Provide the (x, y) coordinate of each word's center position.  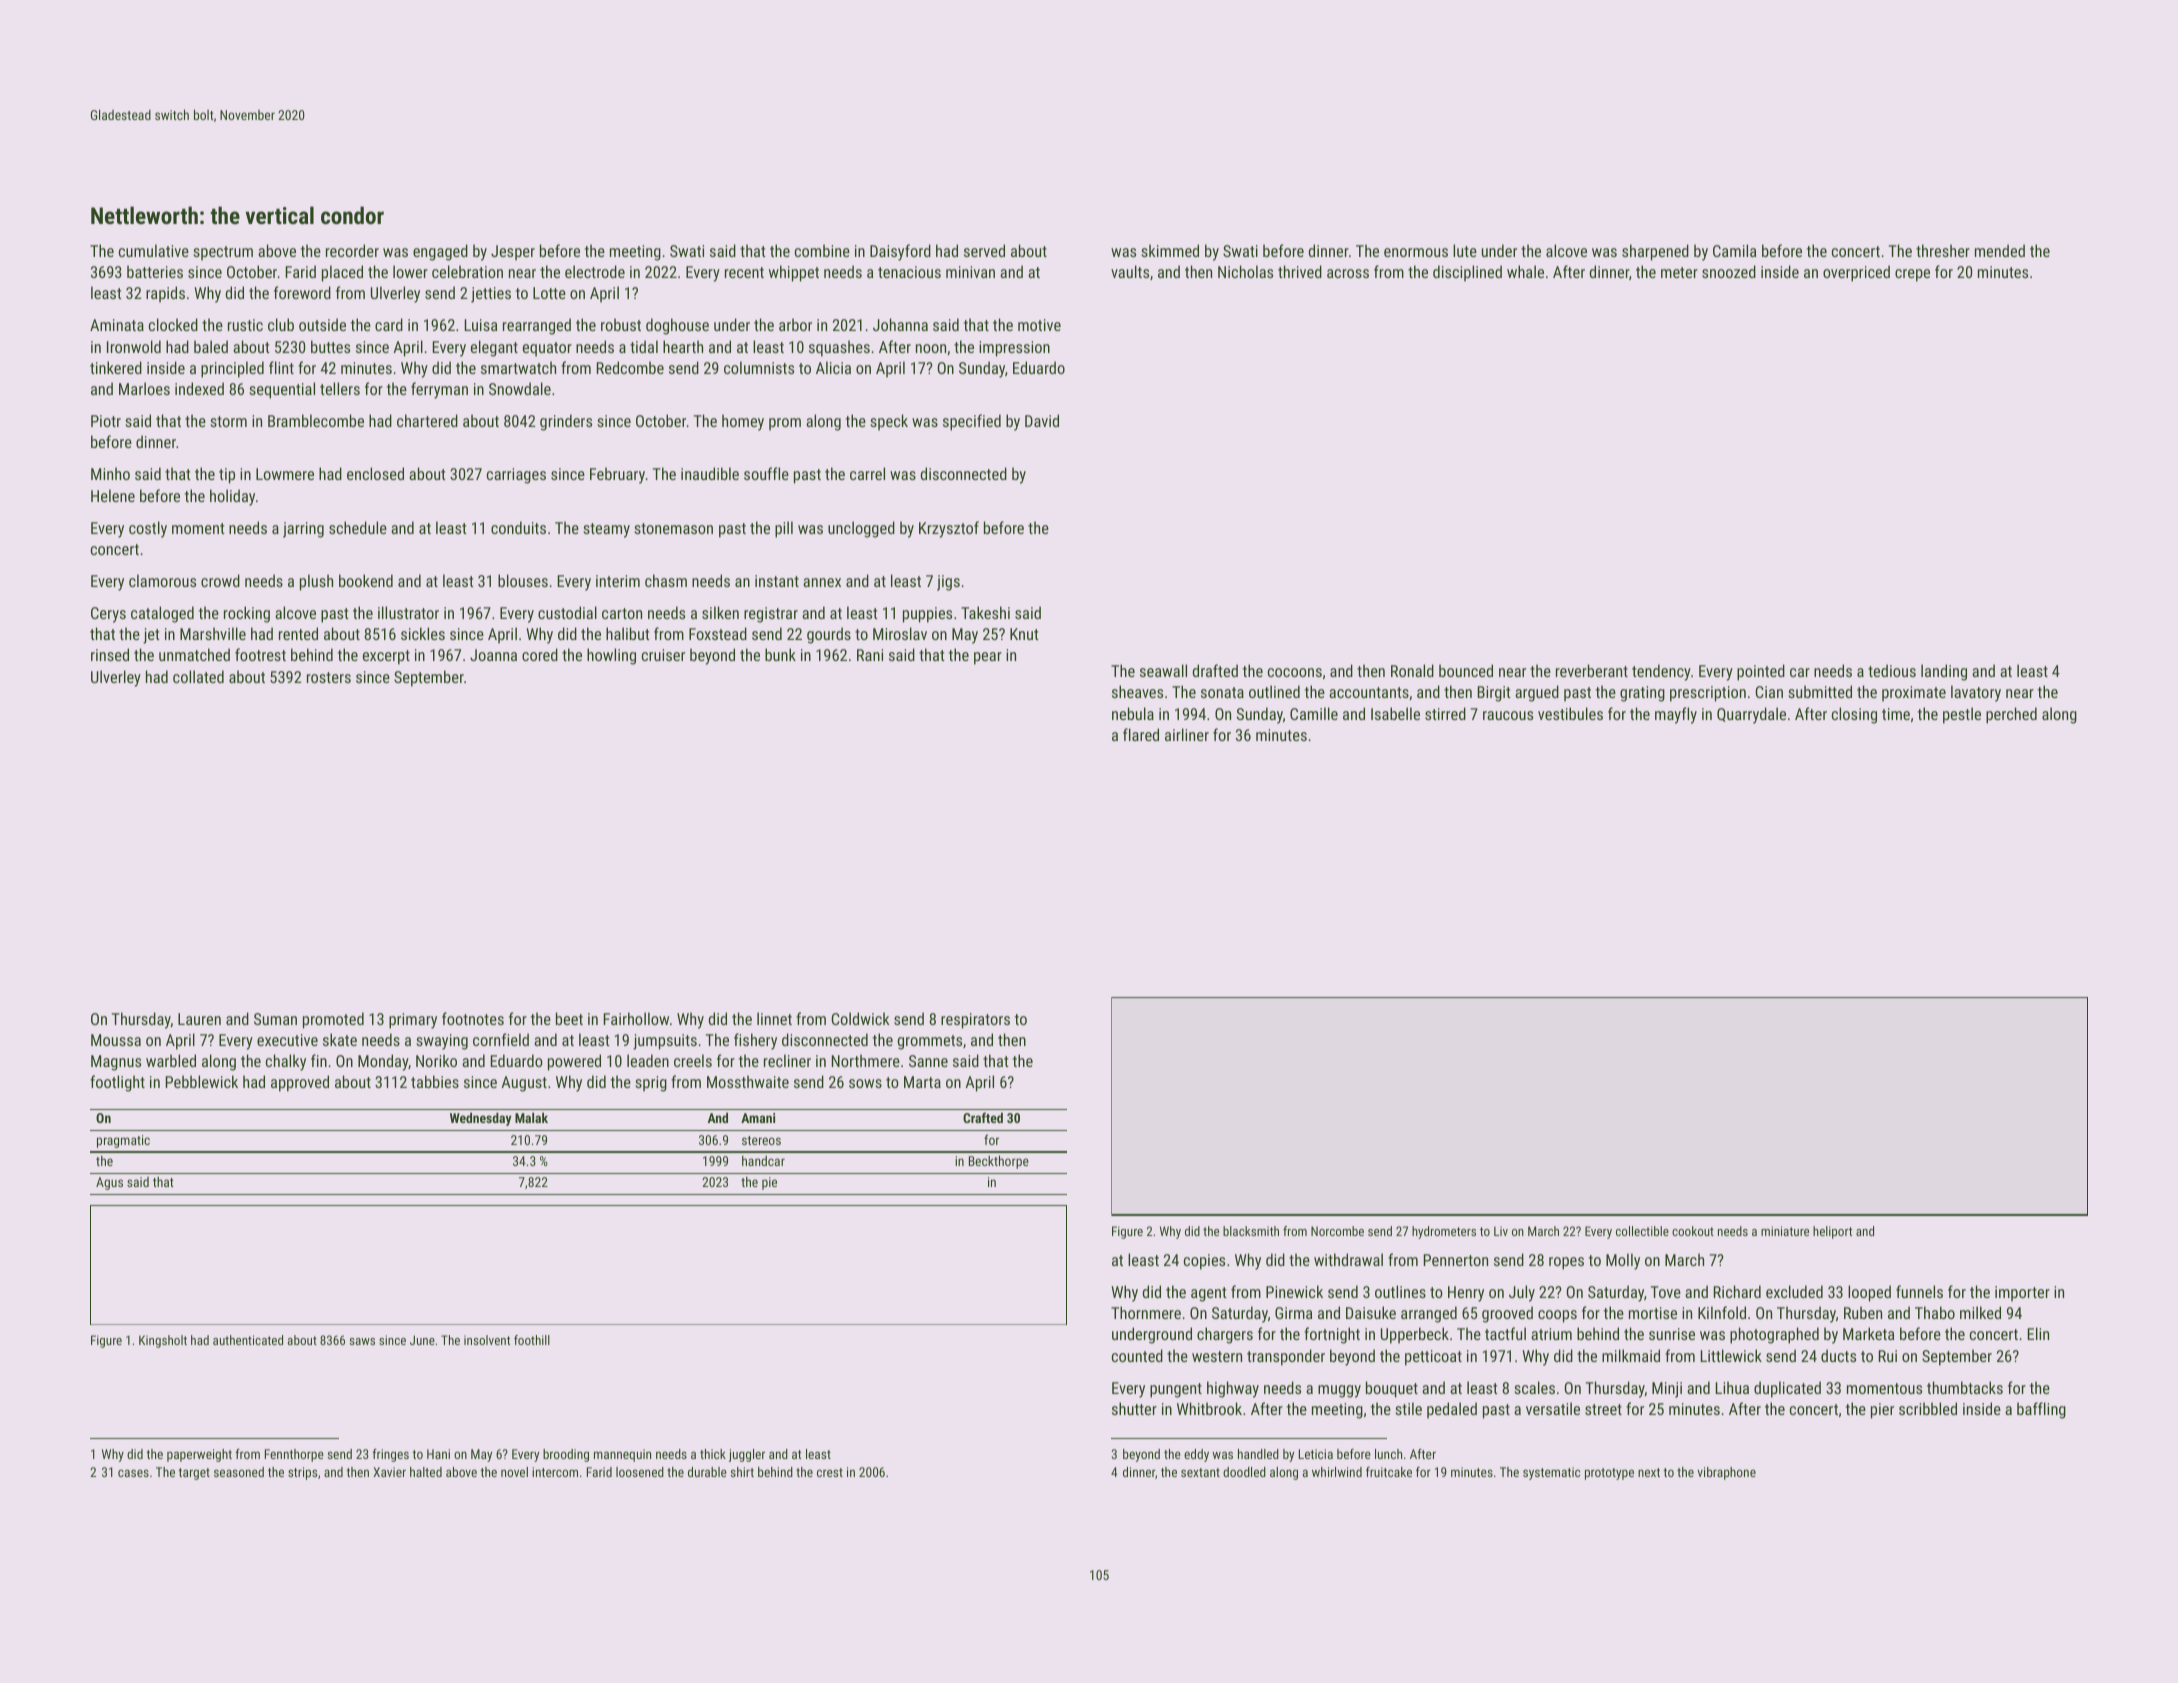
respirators (975, 1021)
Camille (1314, 713)
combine (822, 250)
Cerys (108, 615)
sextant (1200, 1472)
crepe (1912, 275)
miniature (1785, 1231)
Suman (275, 1019)
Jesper (513, 253)
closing (1854, 715)
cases (133, 1473)
